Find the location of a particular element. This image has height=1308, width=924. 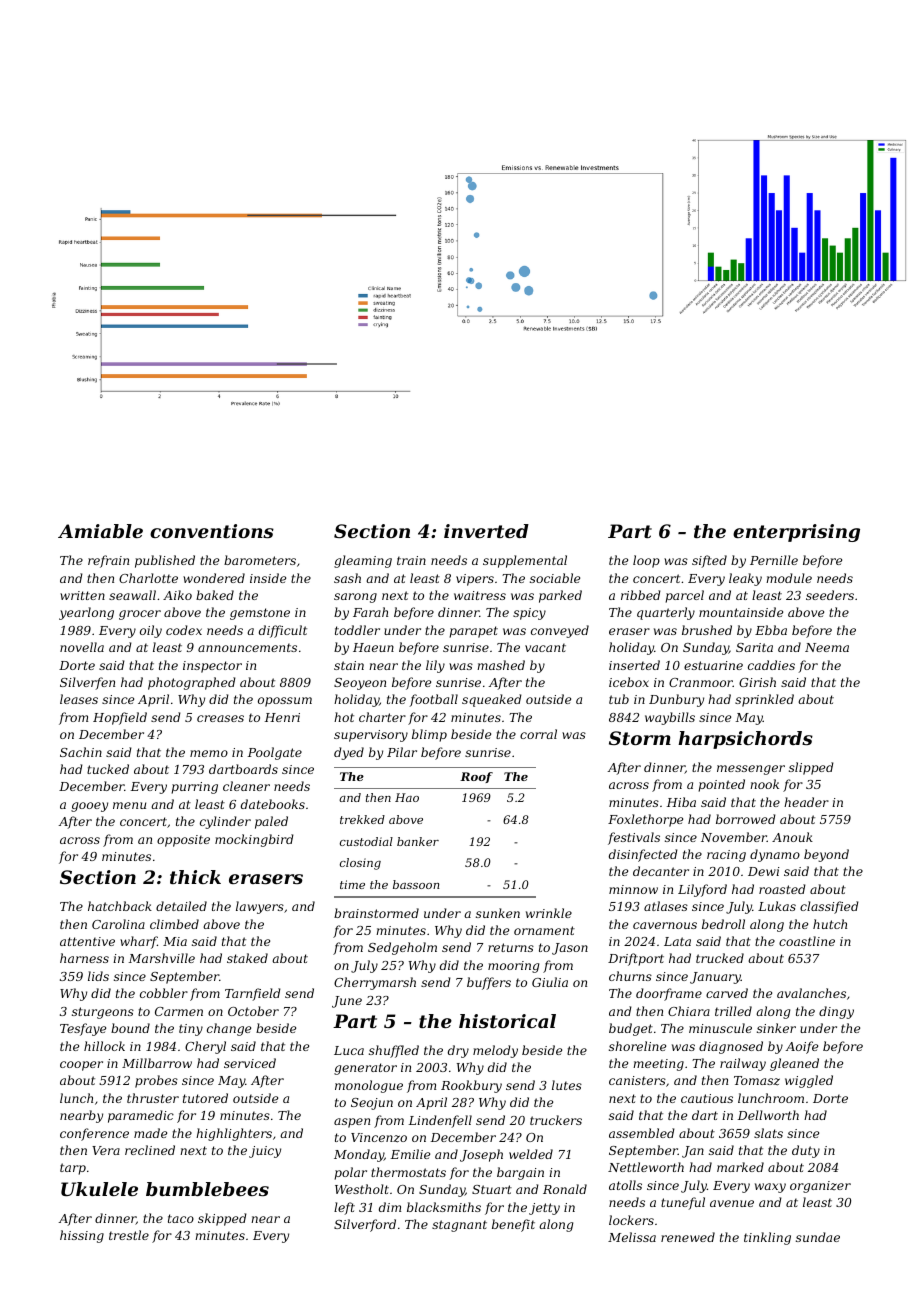

Amiable is located at coordinates (100, 531).
